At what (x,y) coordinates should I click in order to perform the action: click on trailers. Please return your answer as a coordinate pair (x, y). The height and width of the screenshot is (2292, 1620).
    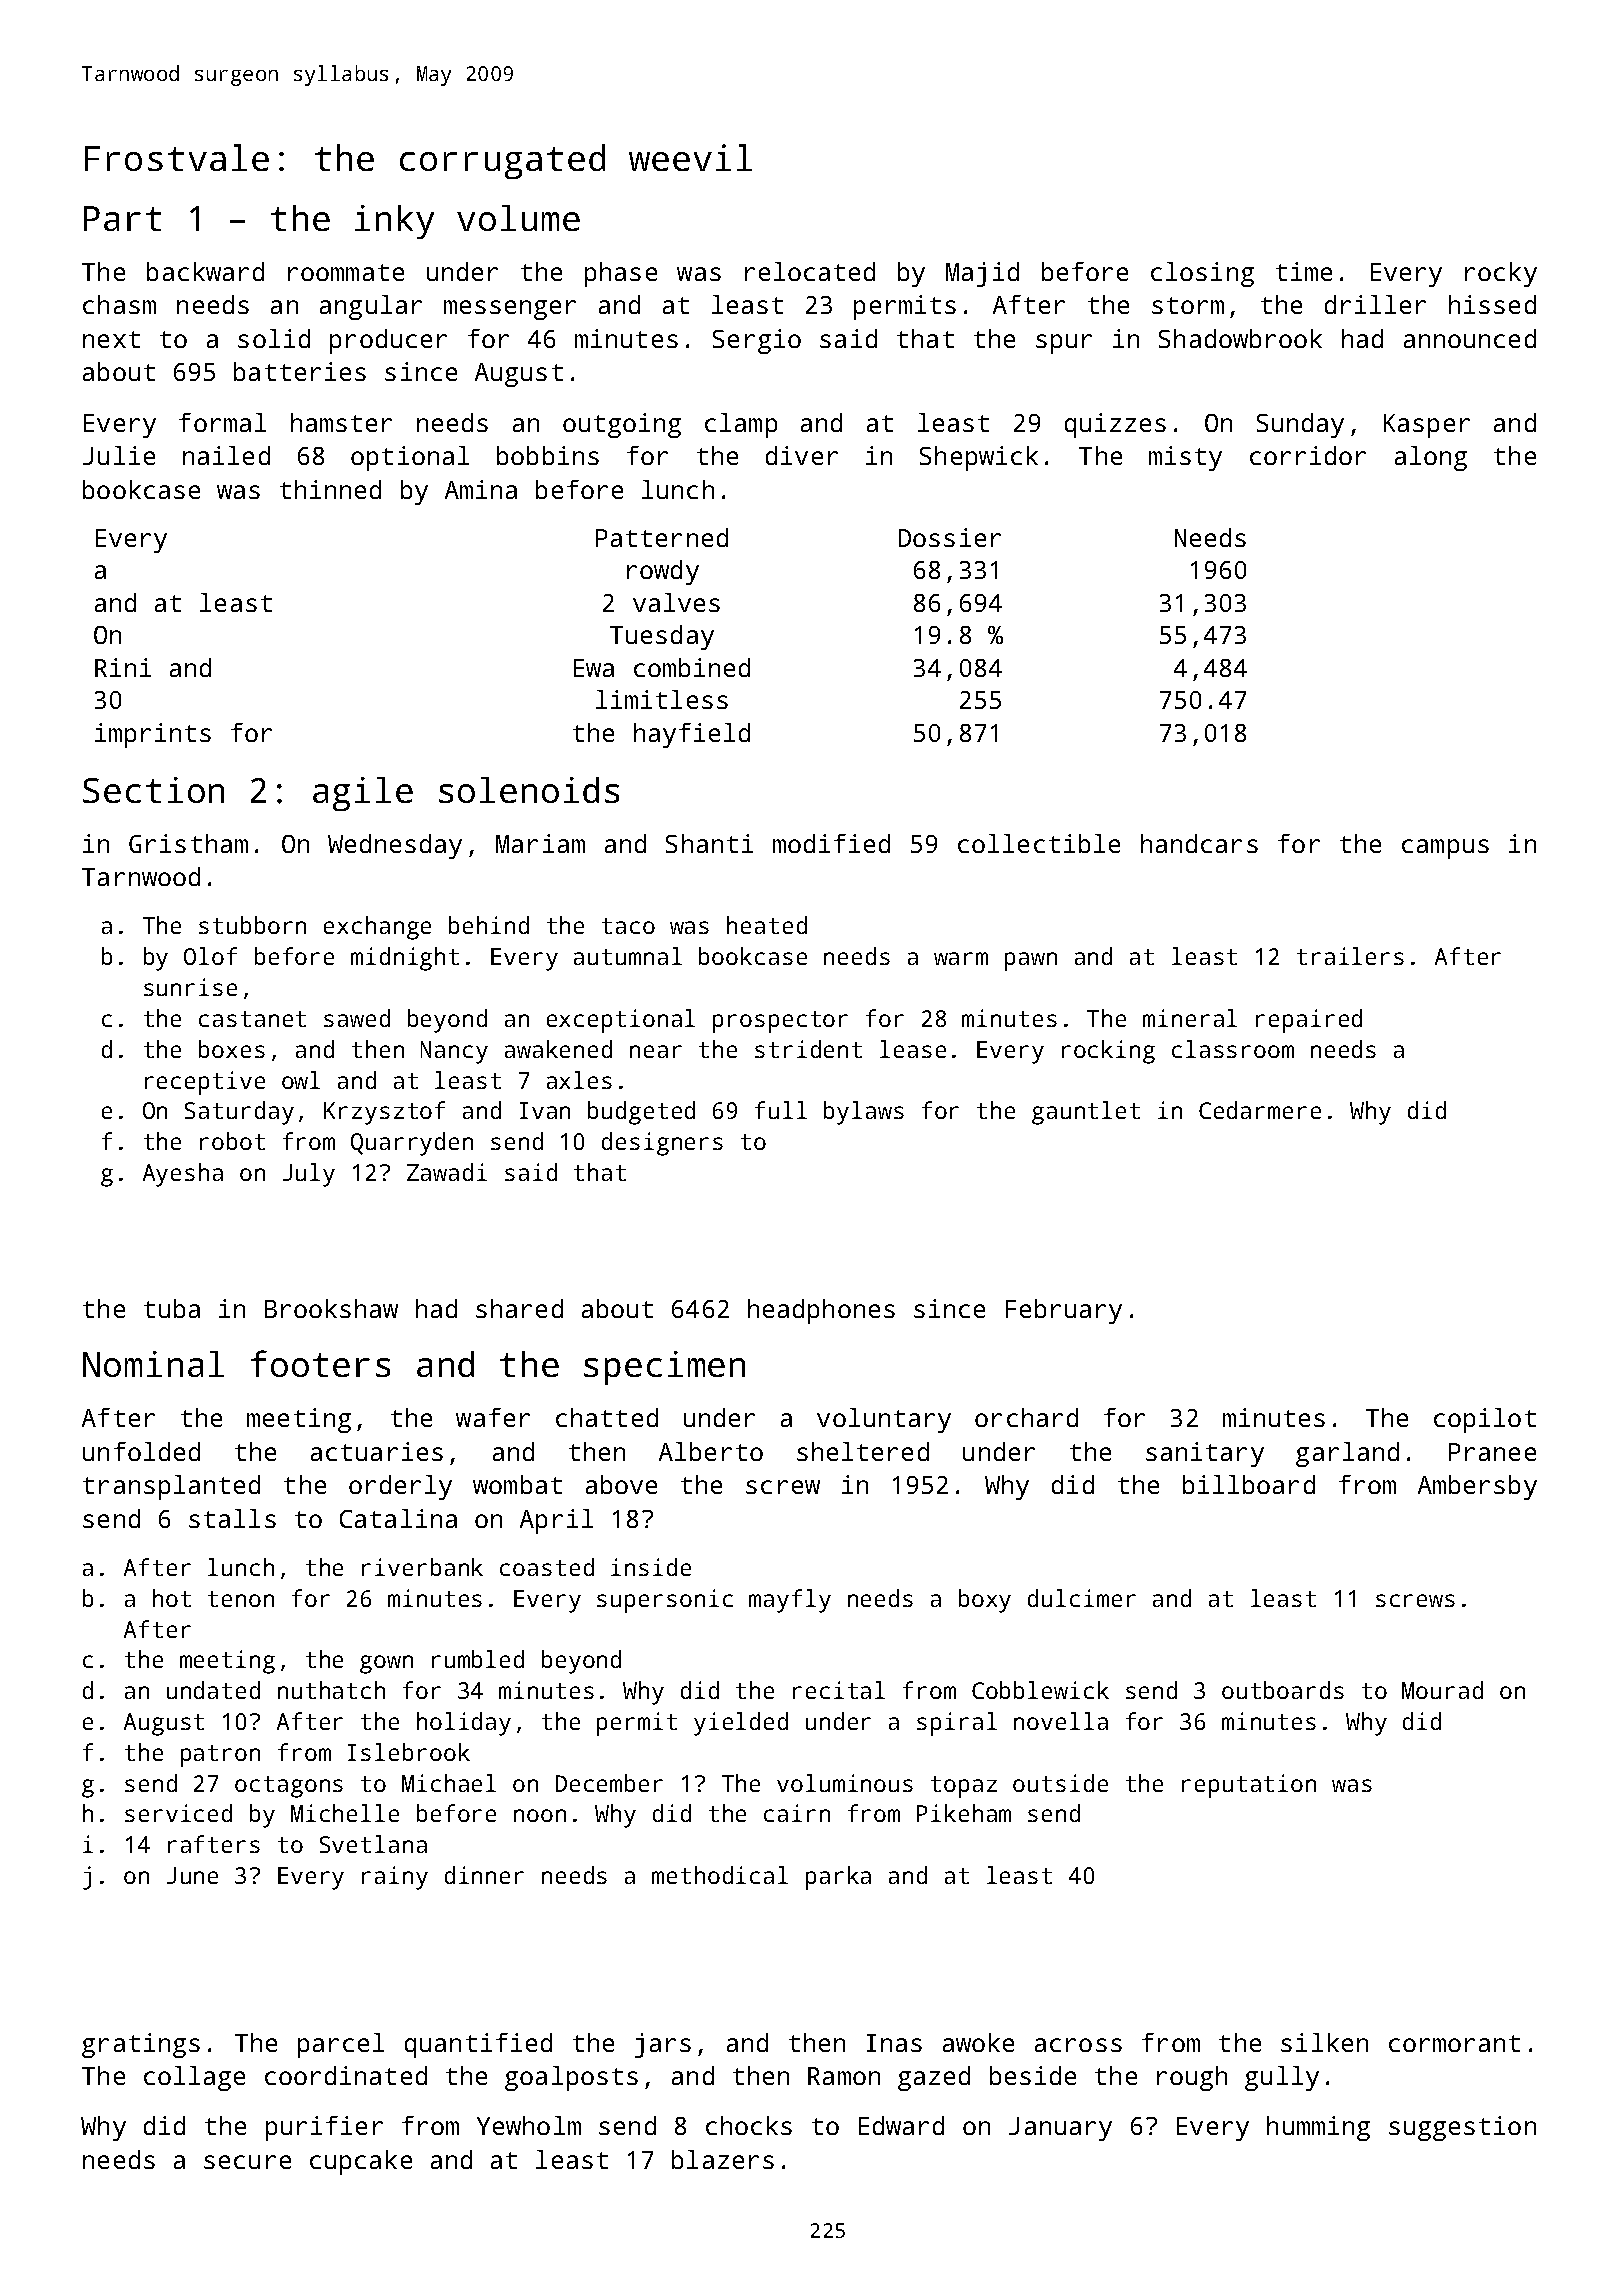
    Looking at the image, I should click on (1350, 956).
